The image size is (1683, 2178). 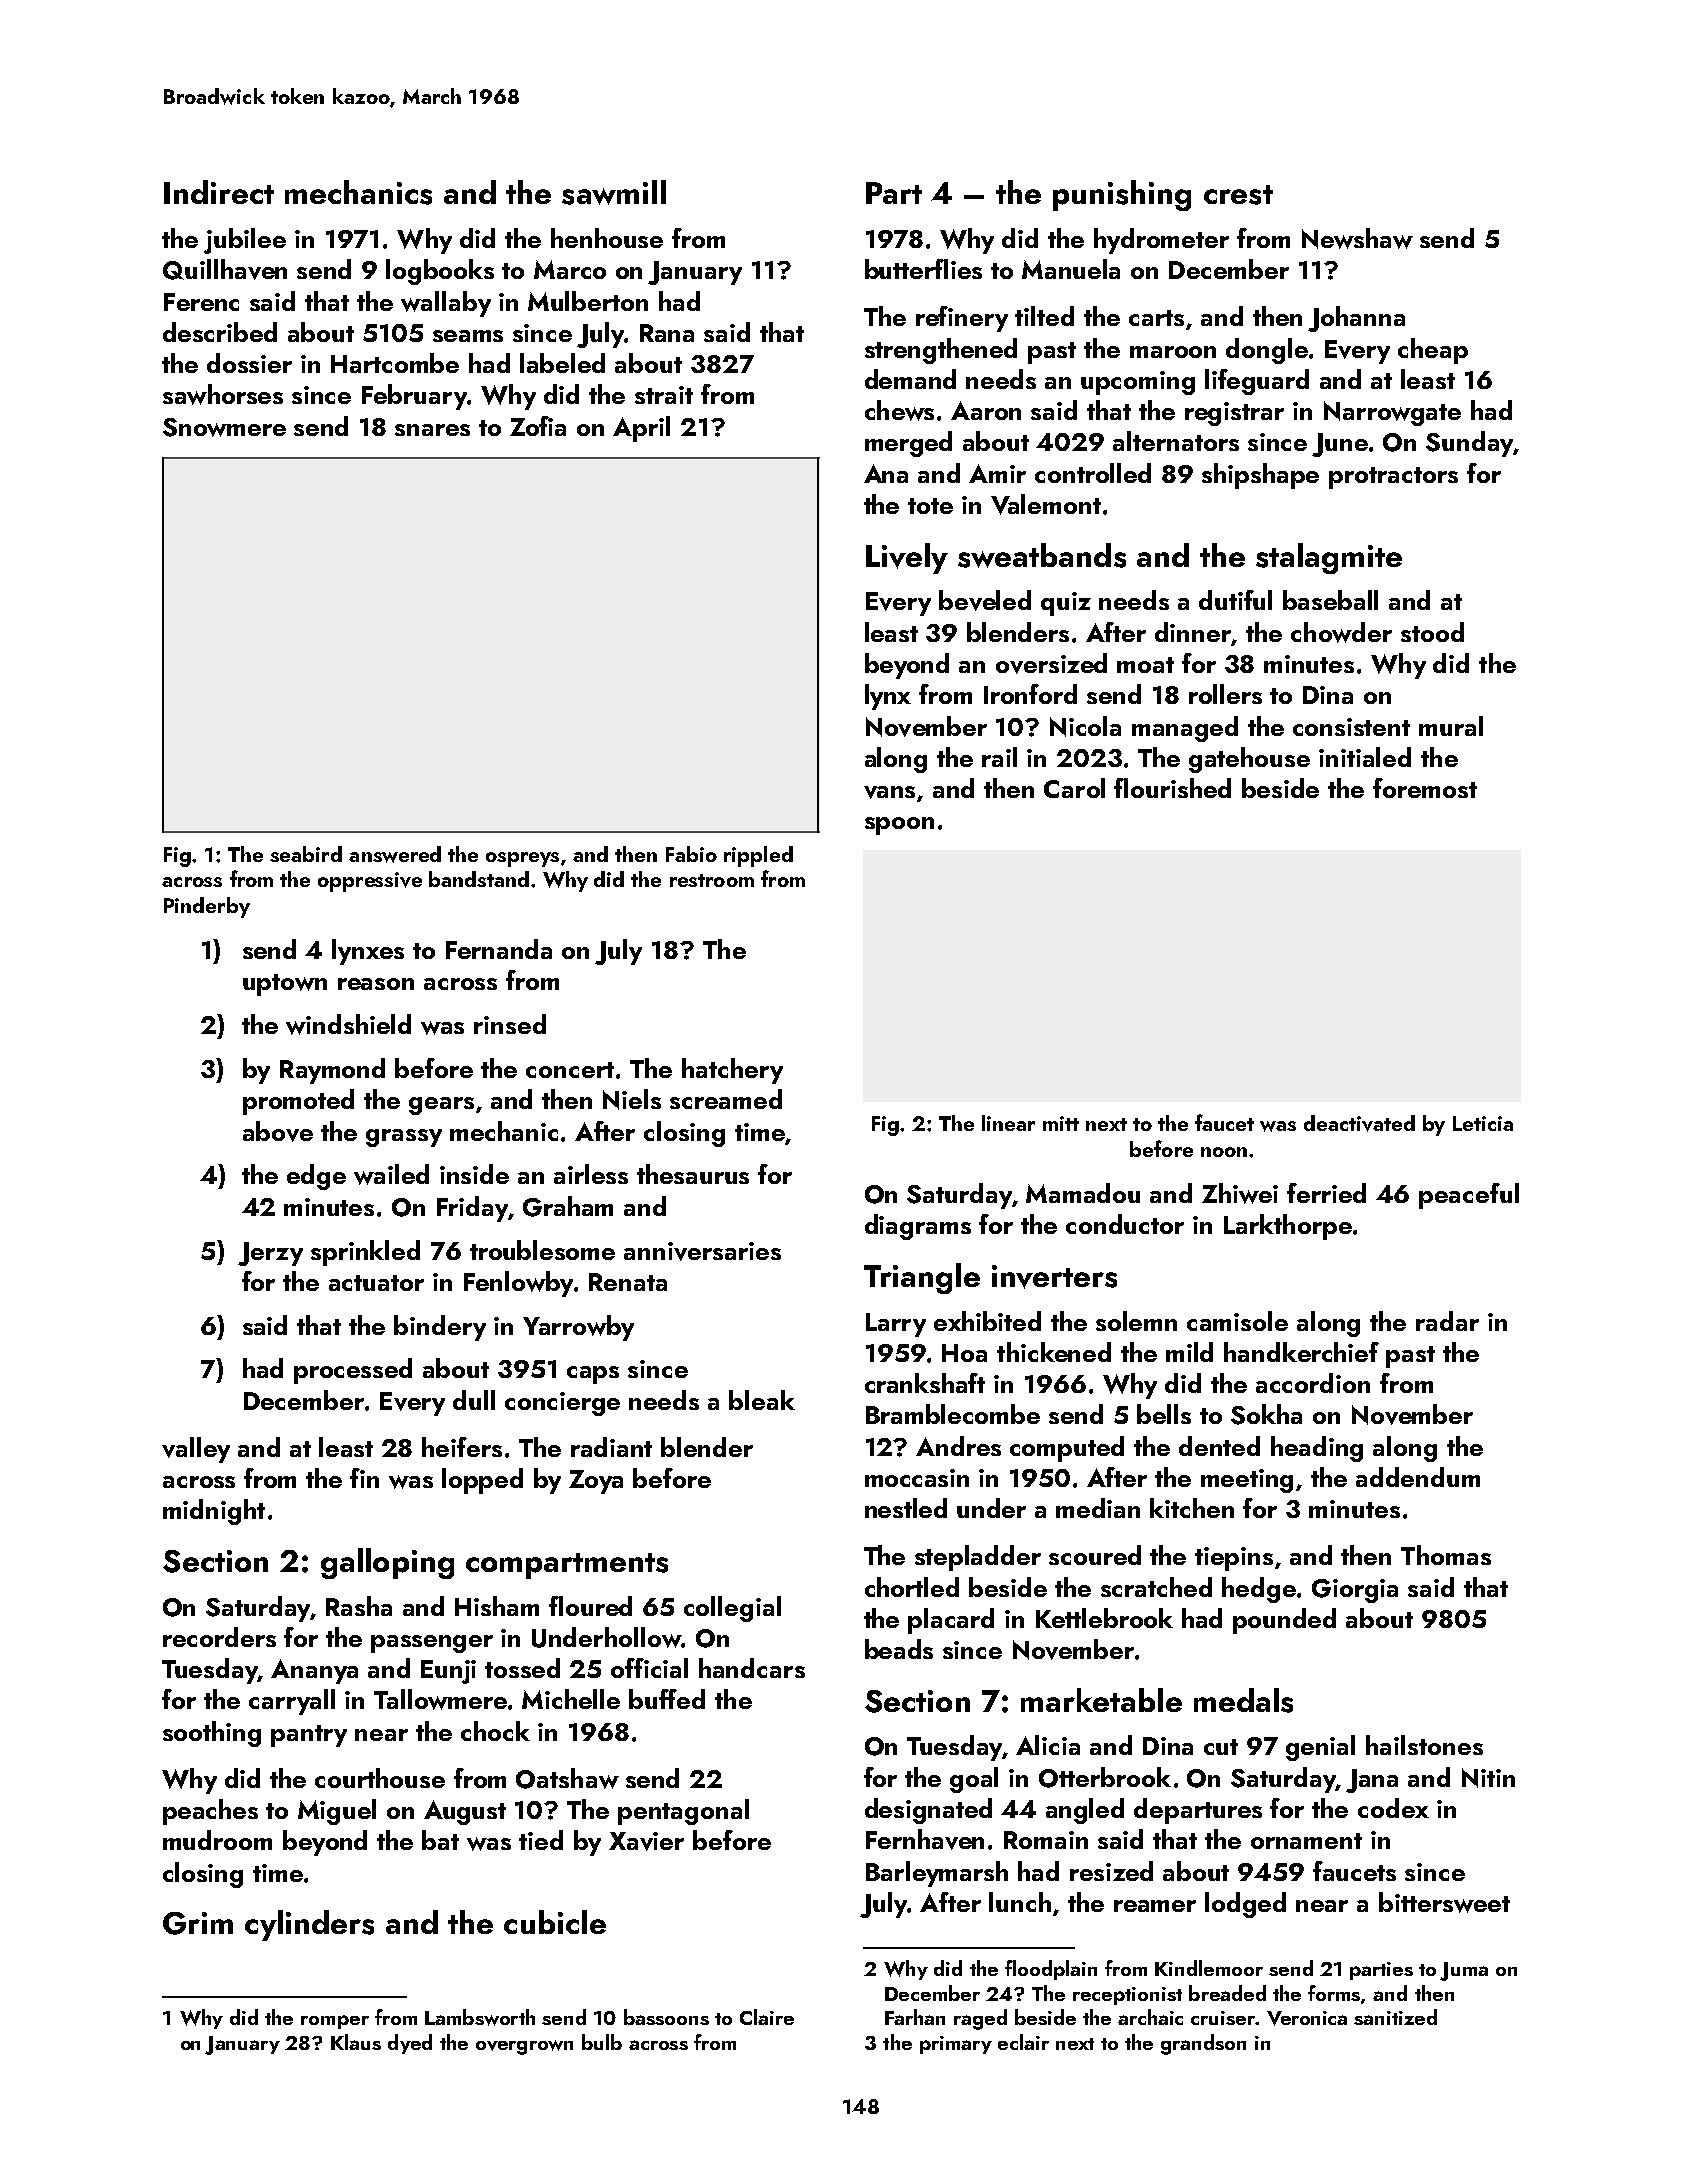 What do you see at coordinates (335, 2022) in the document?
I see `romper` at bounding box center [335, 2022].
